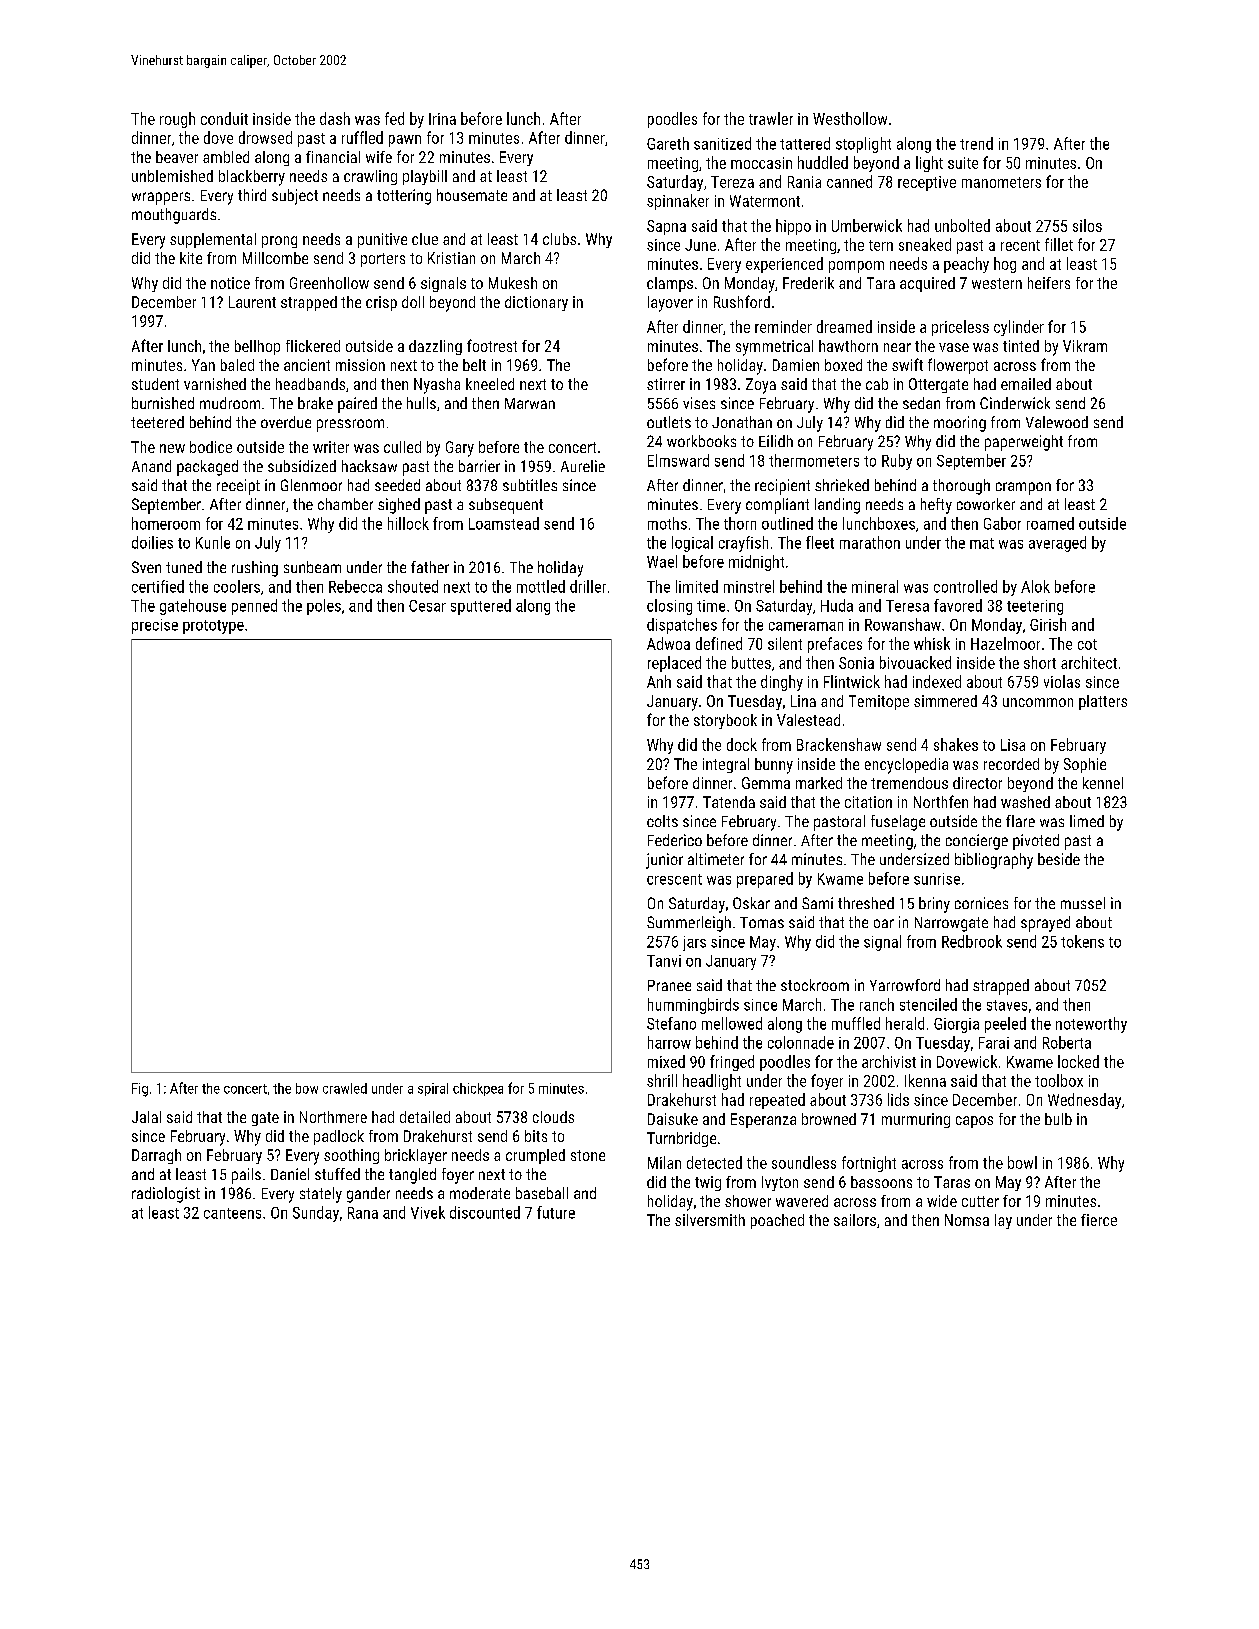  Describe the element at coordinates (850, 118) in the screenshot. I see `Westhollow` at that location.
